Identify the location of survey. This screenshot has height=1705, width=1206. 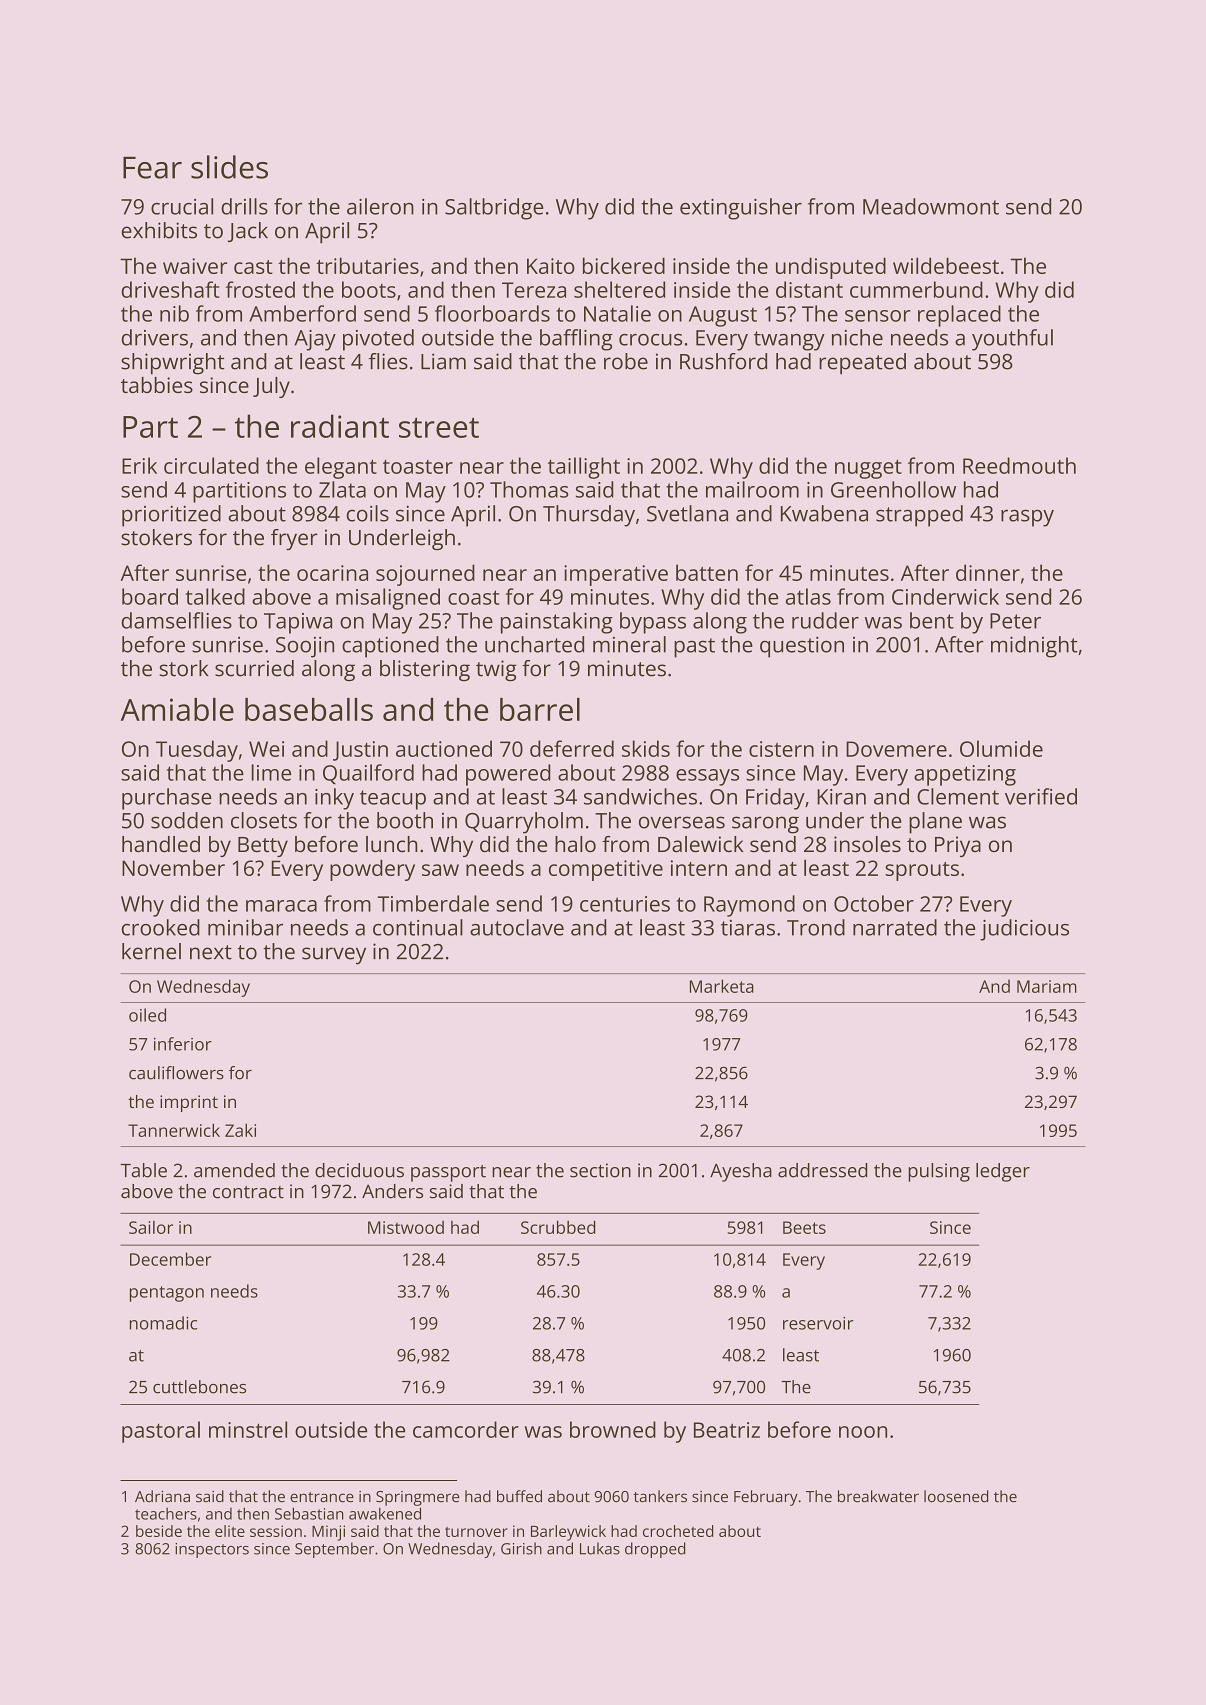
(334, 956).
